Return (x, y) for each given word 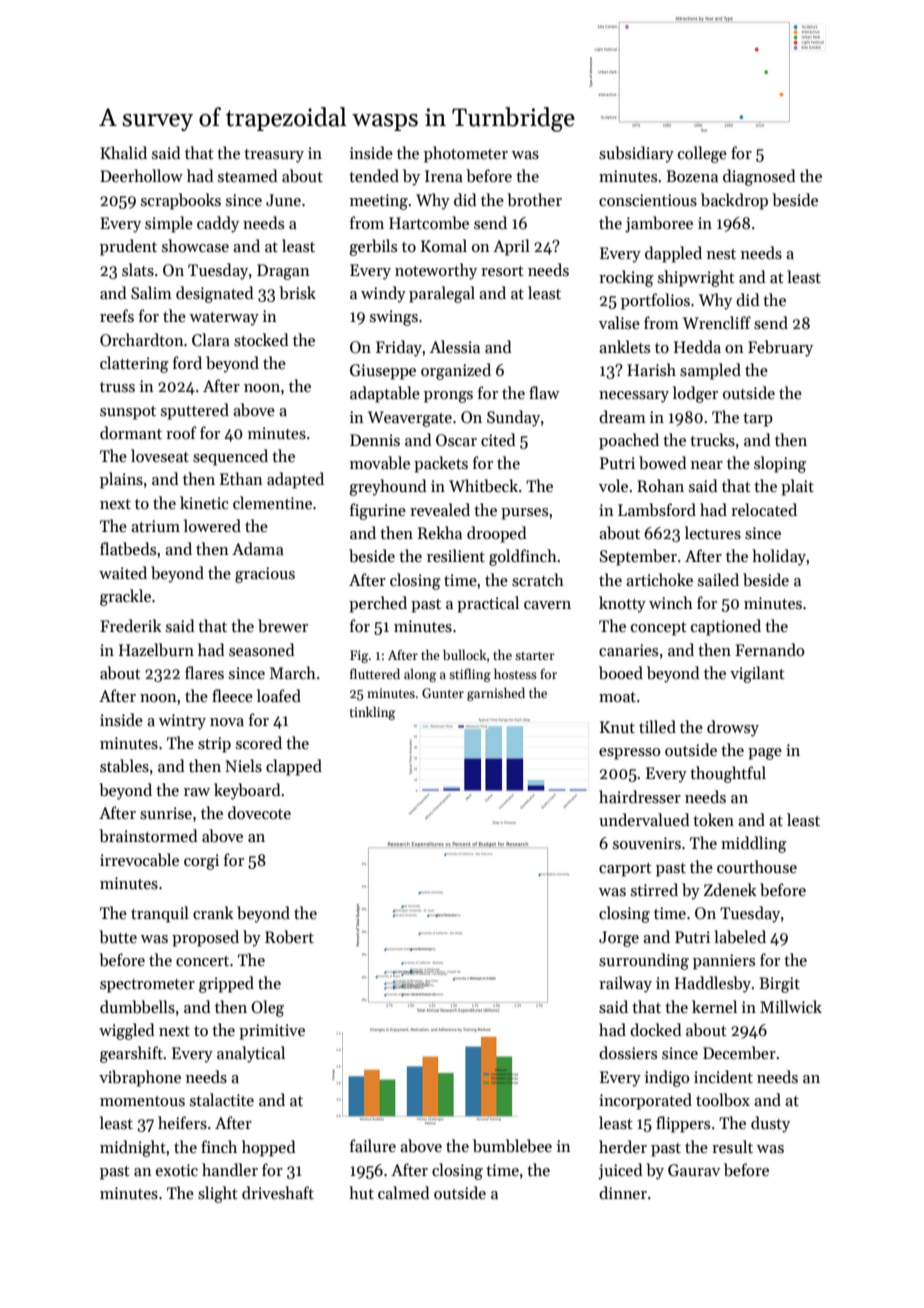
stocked (261, 340)
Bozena (692, 176)
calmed (404, 1192)
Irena (444, 176)
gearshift (131, 1054)
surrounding (644, 961)
